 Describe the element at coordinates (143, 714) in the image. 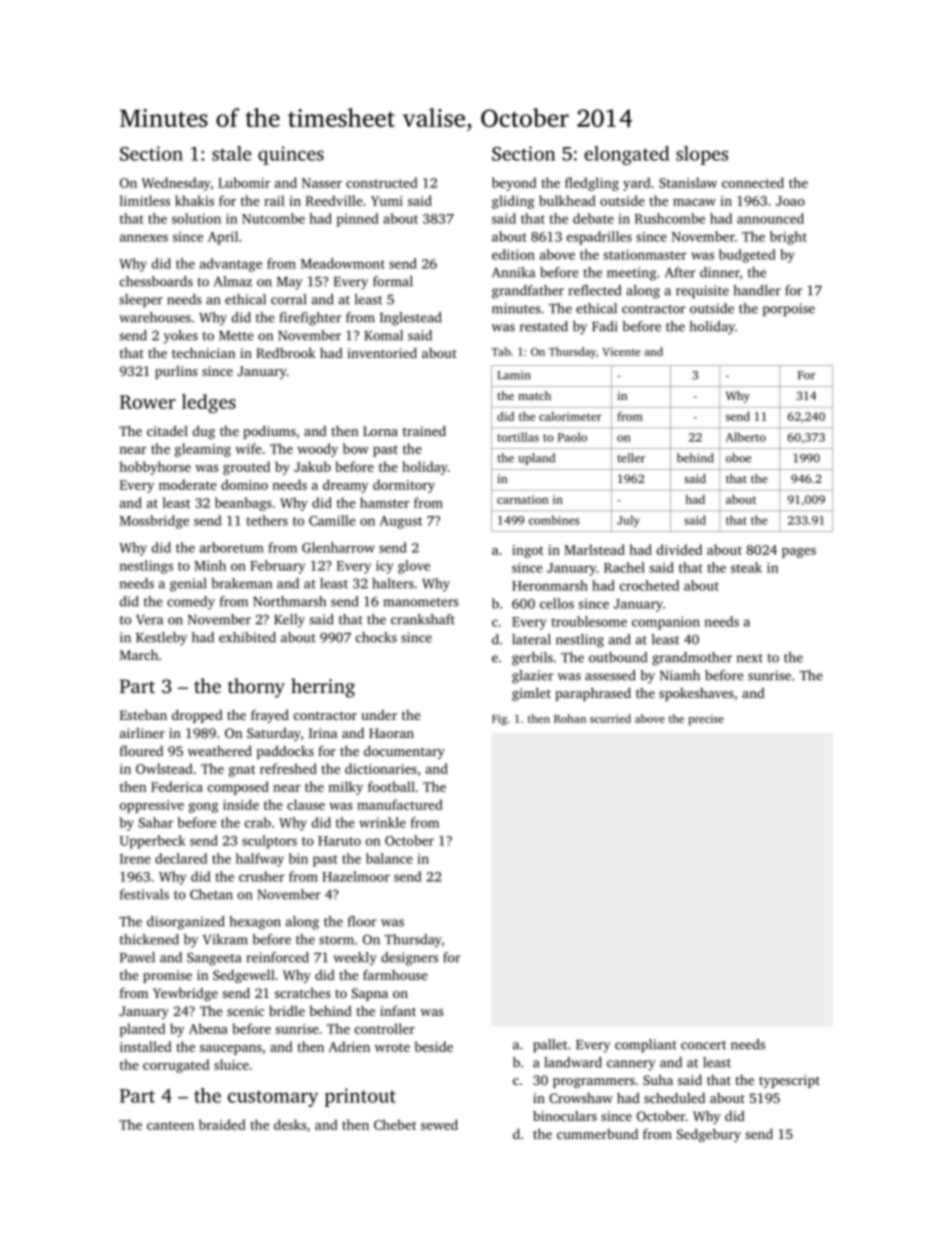

I see `Esteban` at that location.
